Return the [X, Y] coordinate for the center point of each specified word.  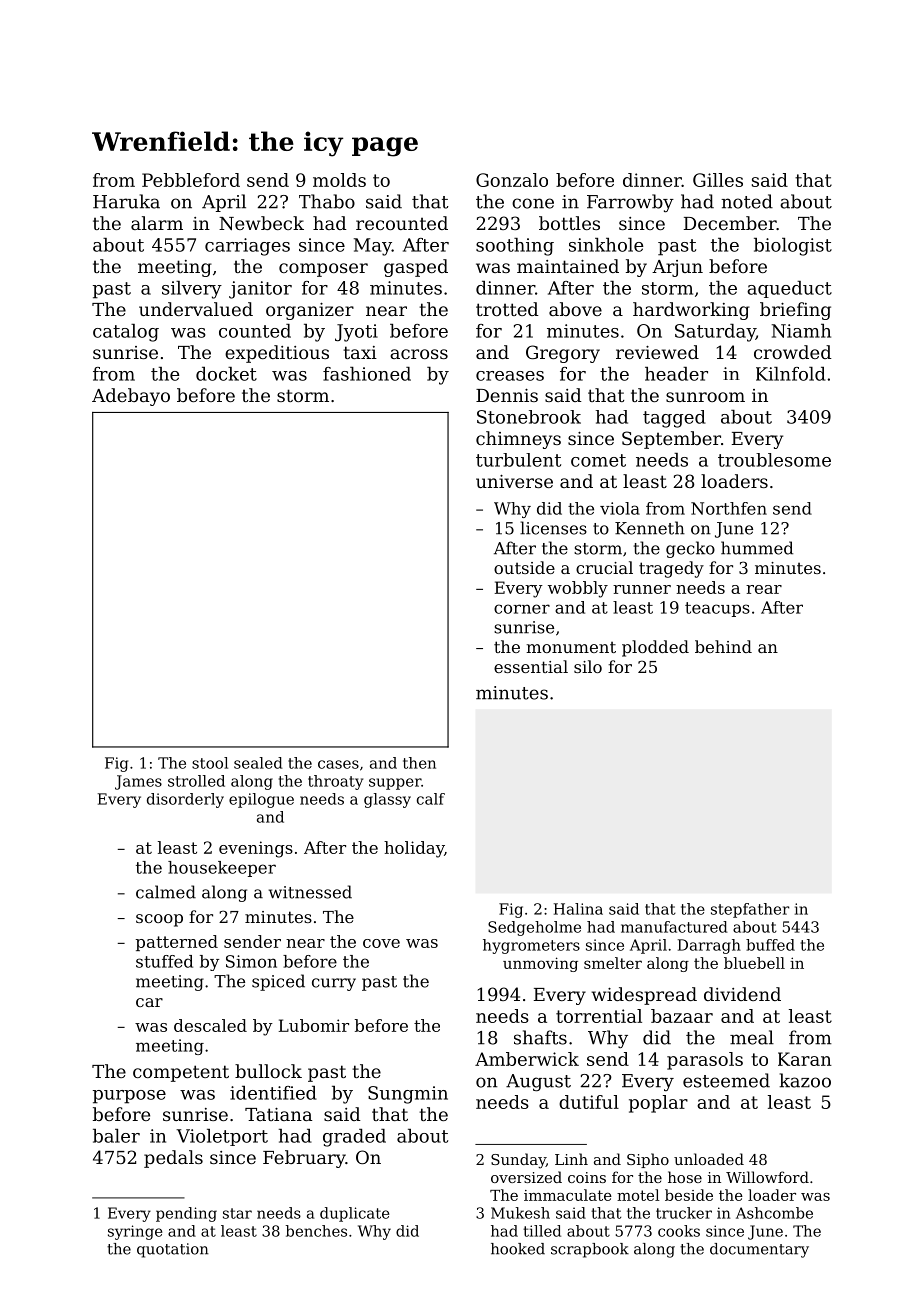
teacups [717, 609]
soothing [515, 247]
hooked [518, 1249]
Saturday [715, 333]
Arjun [677, 268]
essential [531, 666]
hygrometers [531, 946]
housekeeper [222, 869]
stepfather [750, 910]
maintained [568, 266]
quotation [173, 1250]
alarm [157, 223]
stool [210, 763]
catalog [126, 333]
